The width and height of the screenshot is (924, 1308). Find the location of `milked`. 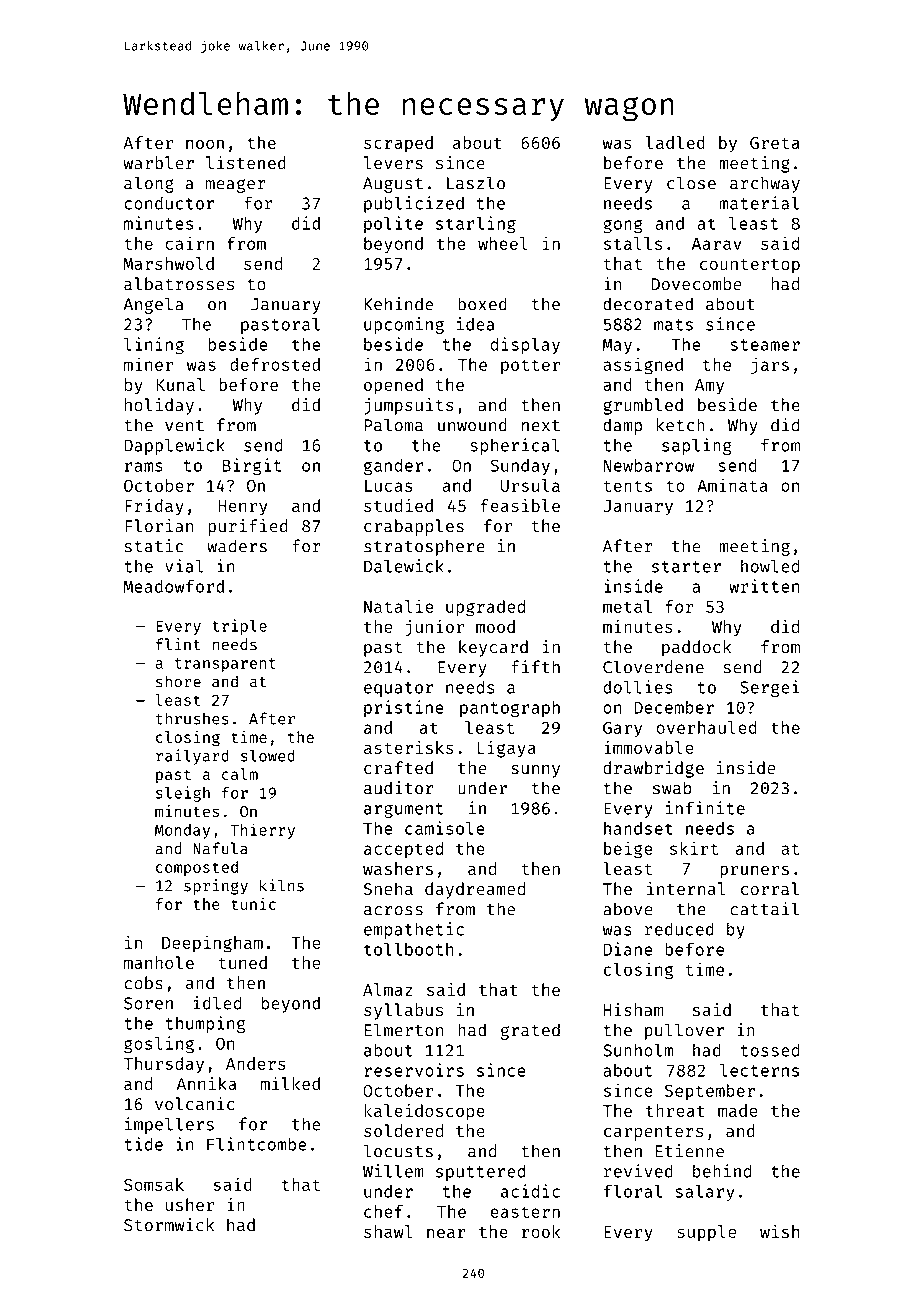

milked is located at coordinates (290, 1083).
